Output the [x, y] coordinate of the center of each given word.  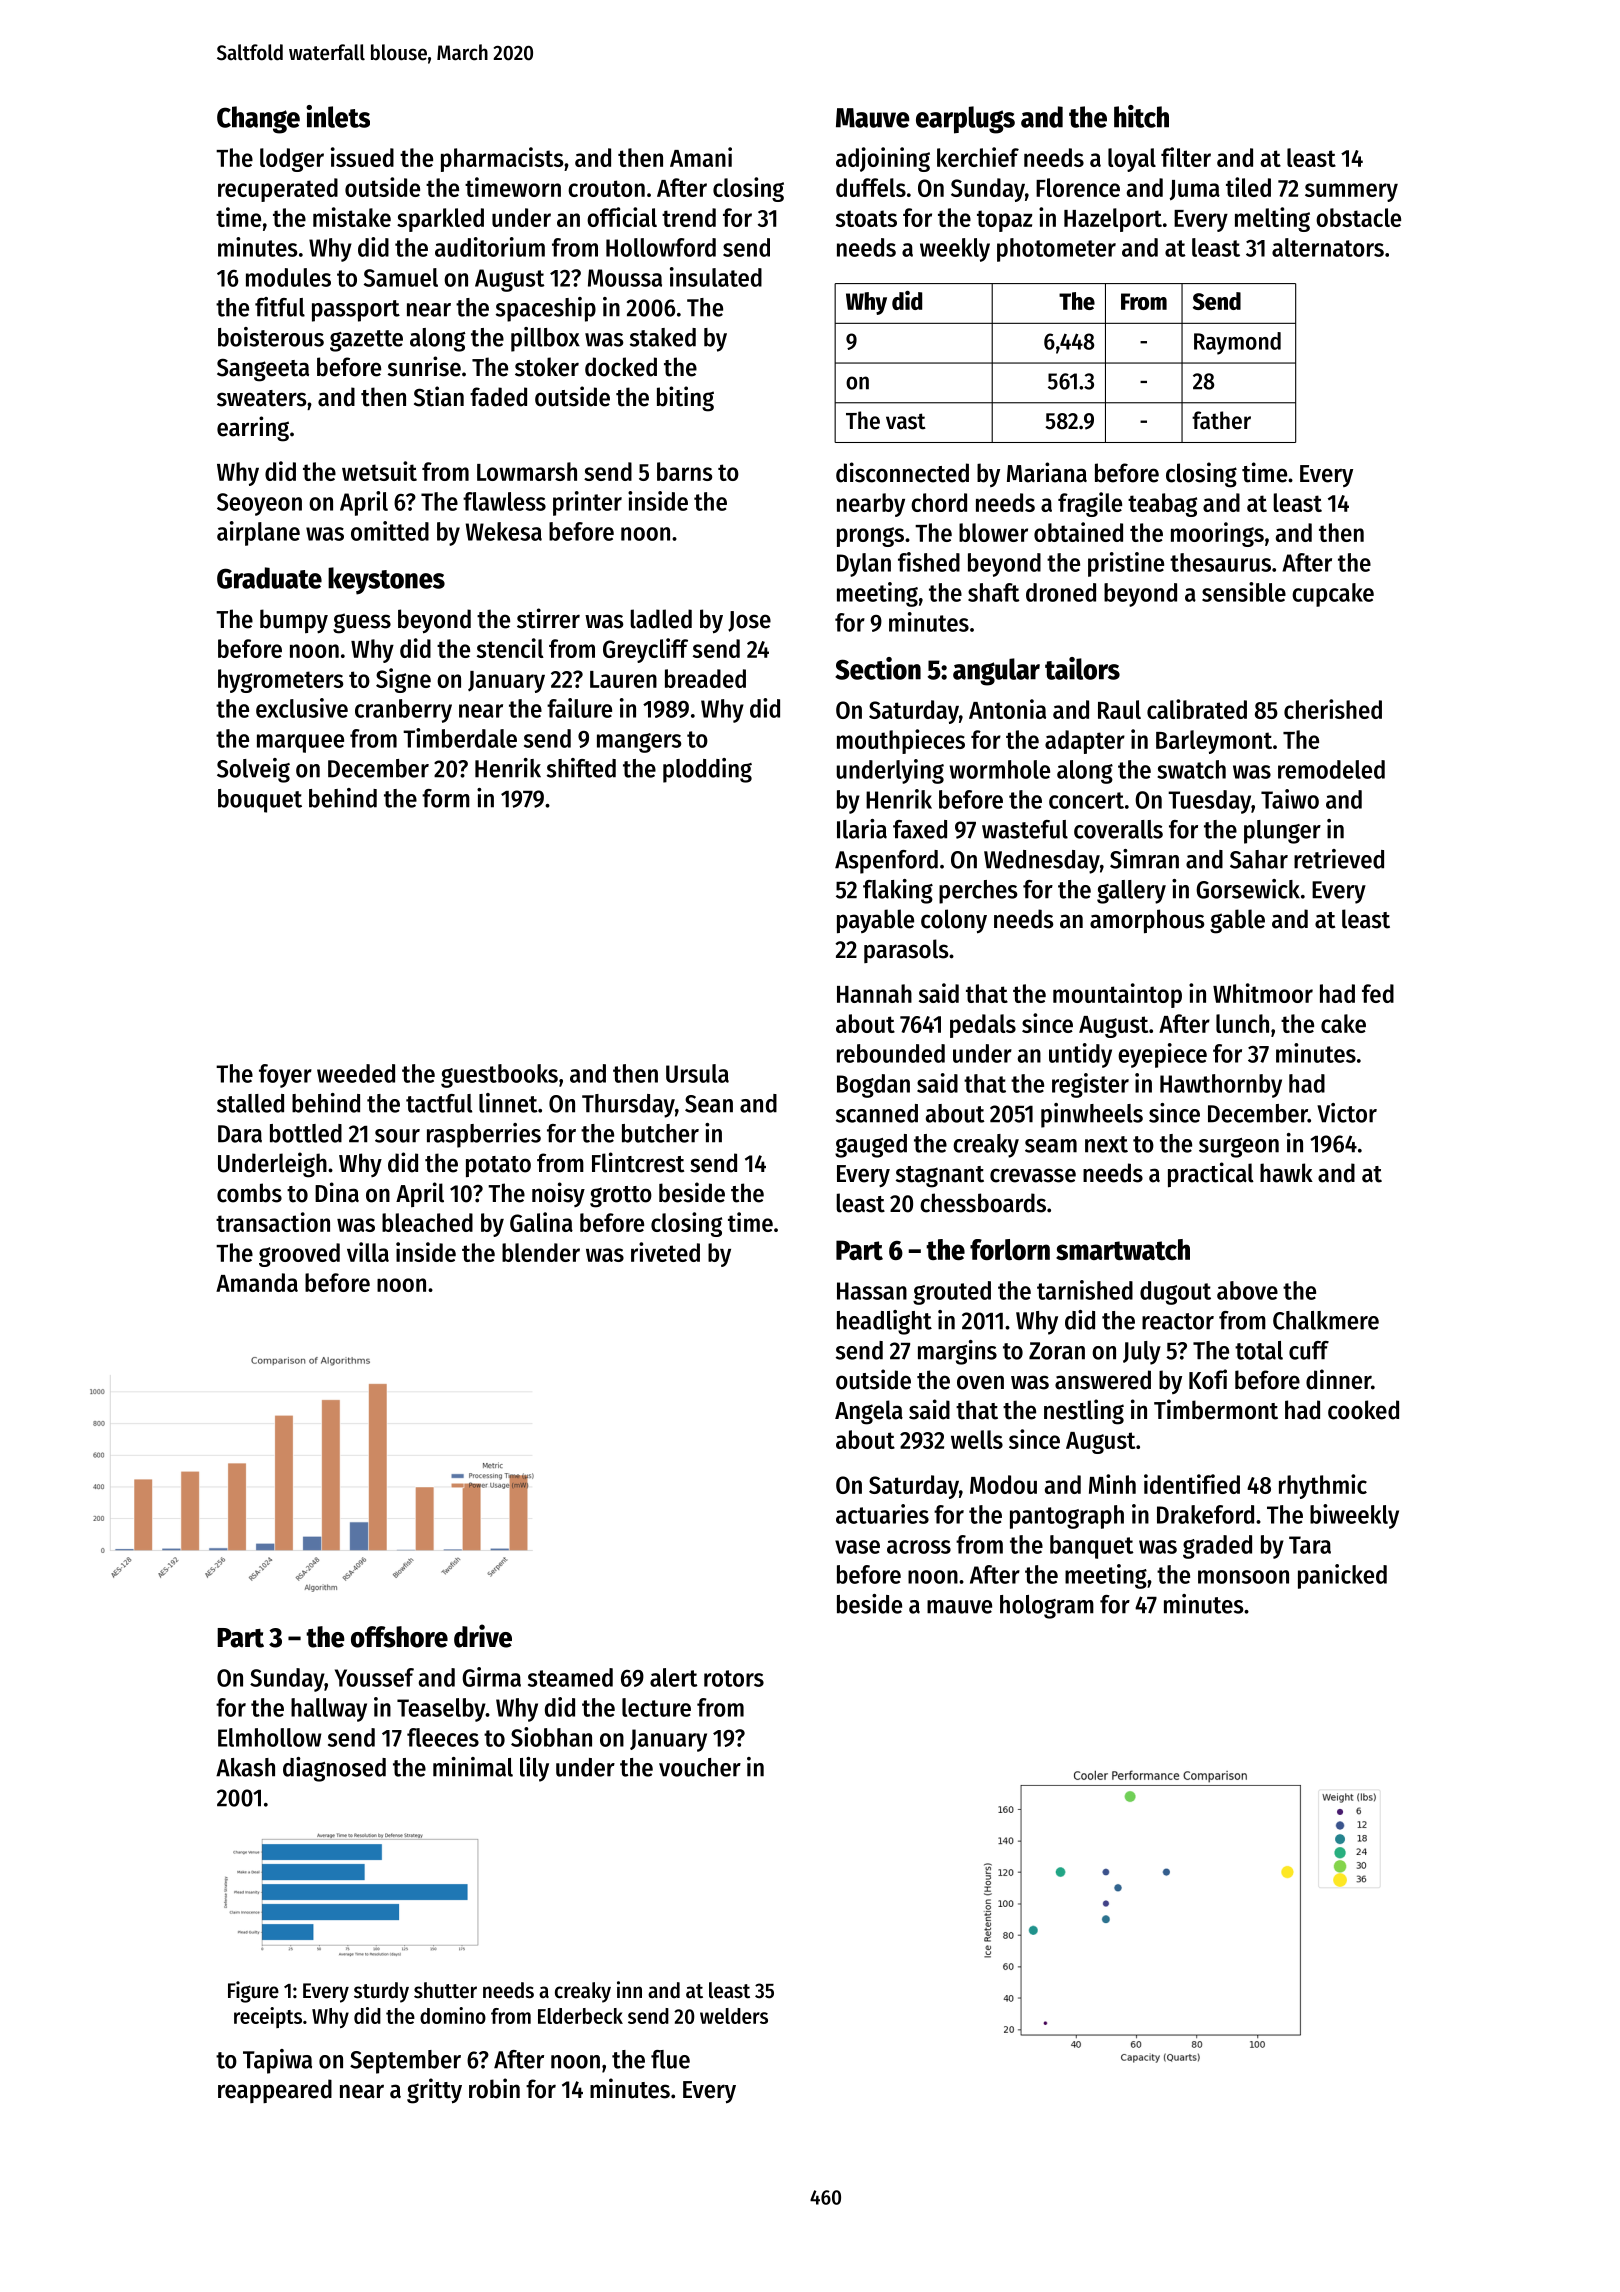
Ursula [697, 1073]
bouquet [260, 801]
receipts [268, 2017]
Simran [1144, 859]
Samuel [401, 277]
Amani [701, 157]
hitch [1141, 116]
